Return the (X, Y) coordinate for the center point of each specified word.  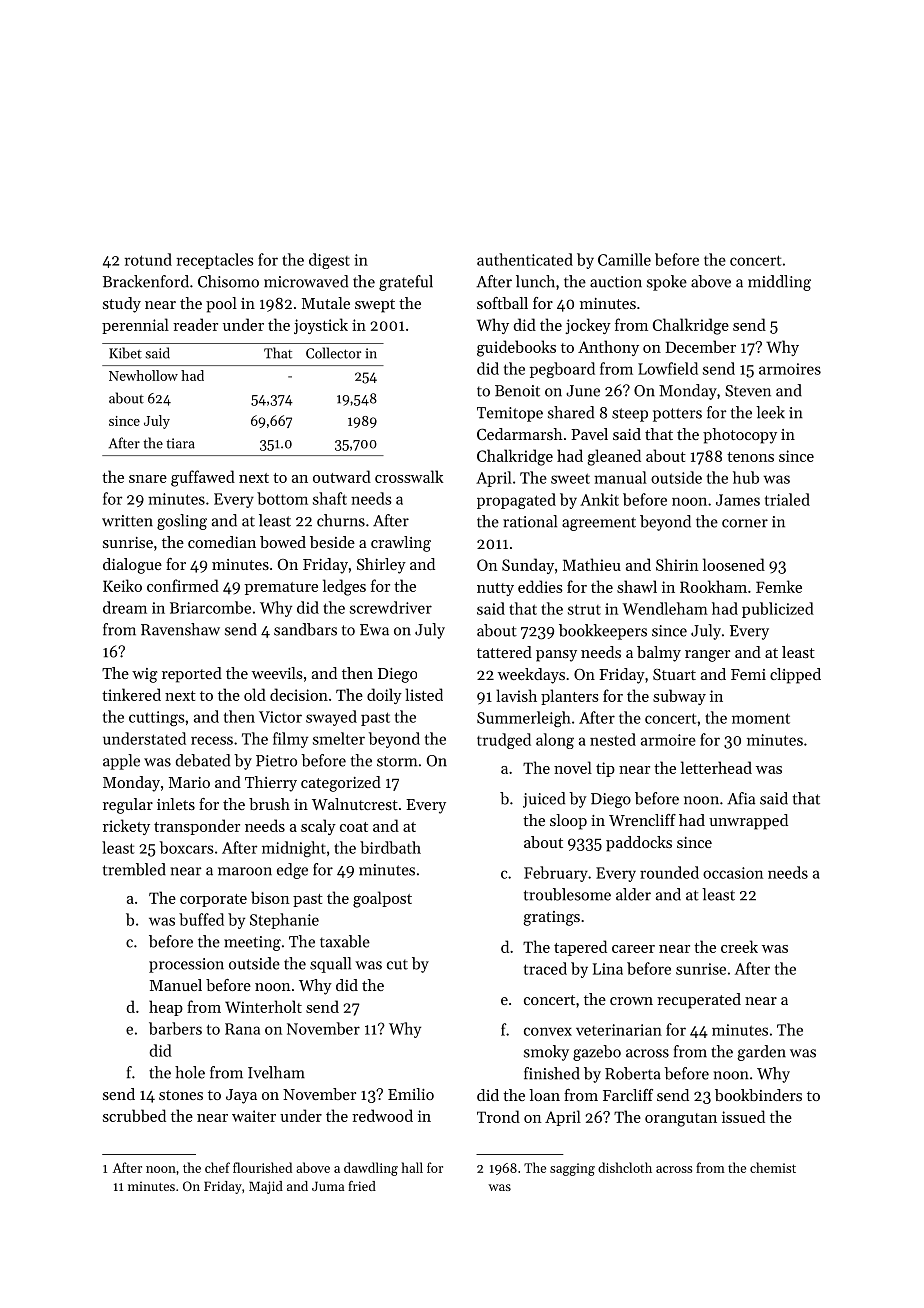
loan (544, 1095)
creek (739, 946)
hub (746, 477)
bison (270, 897)
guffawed (203, 478)
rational (530, 521)
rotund (148, 259)
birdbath (390, 847)
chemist (773, 1167)
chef (217, 1167)
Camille (624, 259)
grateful (406, 283)
